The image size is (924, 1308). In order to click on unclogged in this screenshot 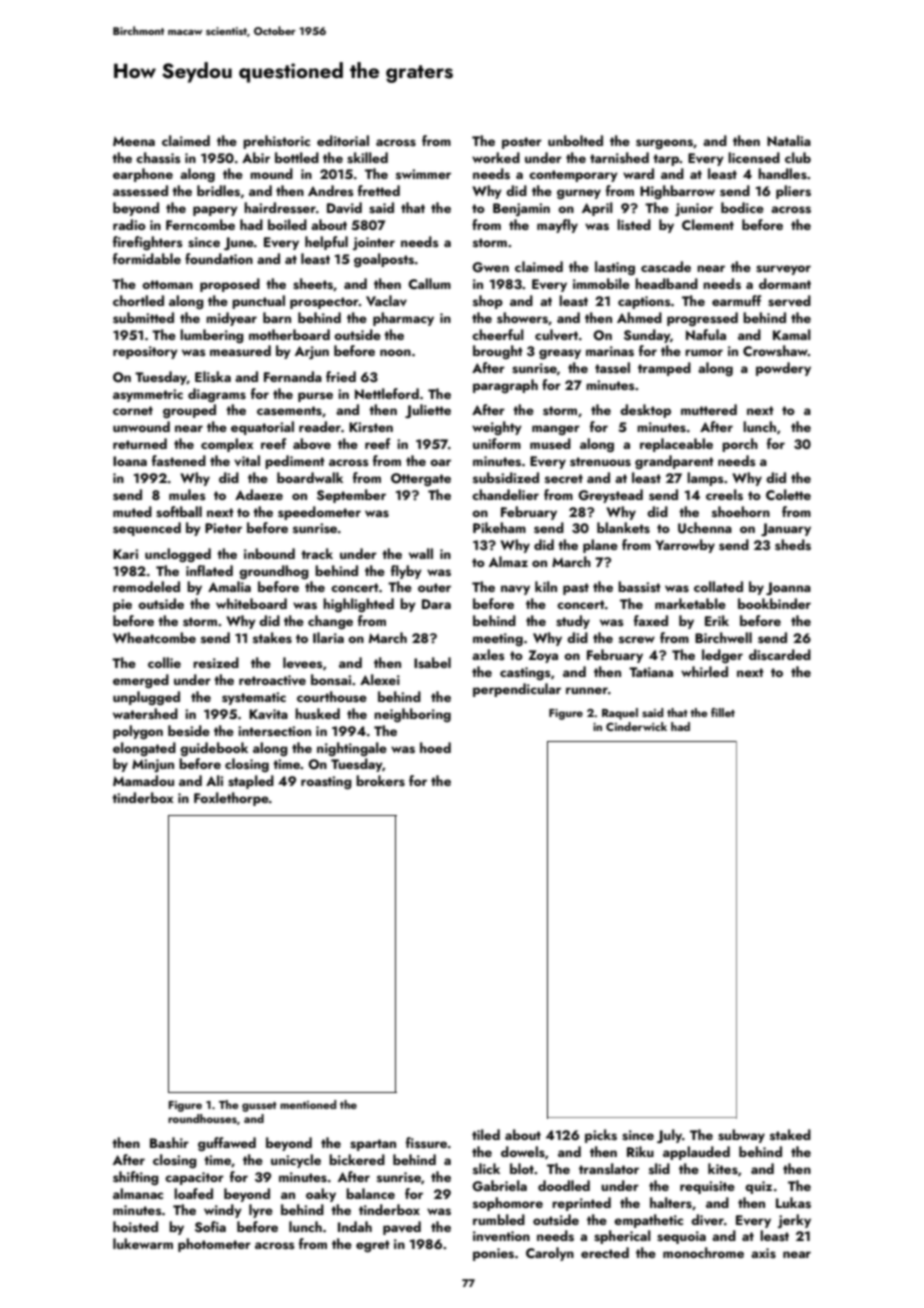, I will do `click(178, 555)`.
